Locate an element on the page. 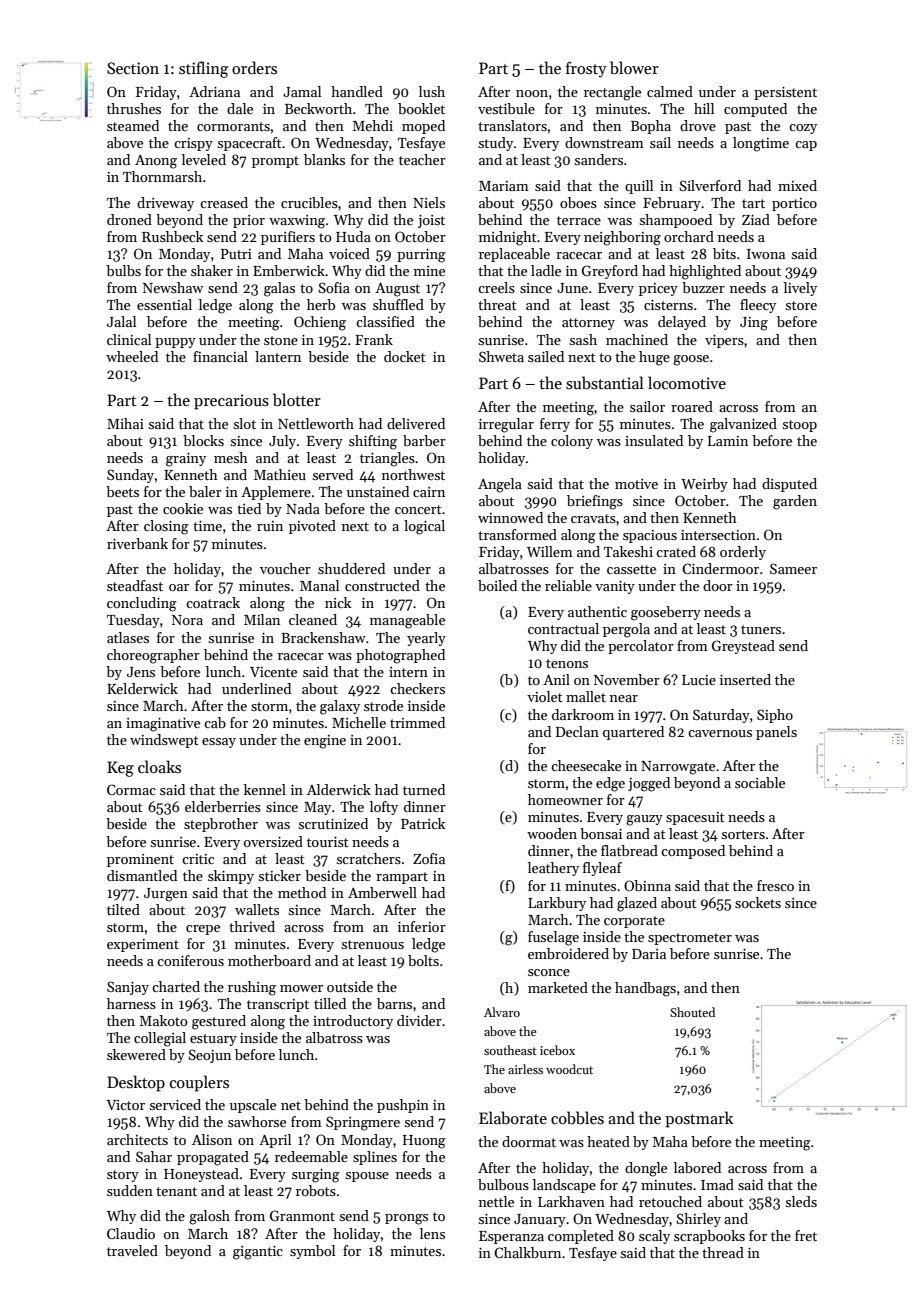  sawhorse is located at coordinates (257, 1121).
